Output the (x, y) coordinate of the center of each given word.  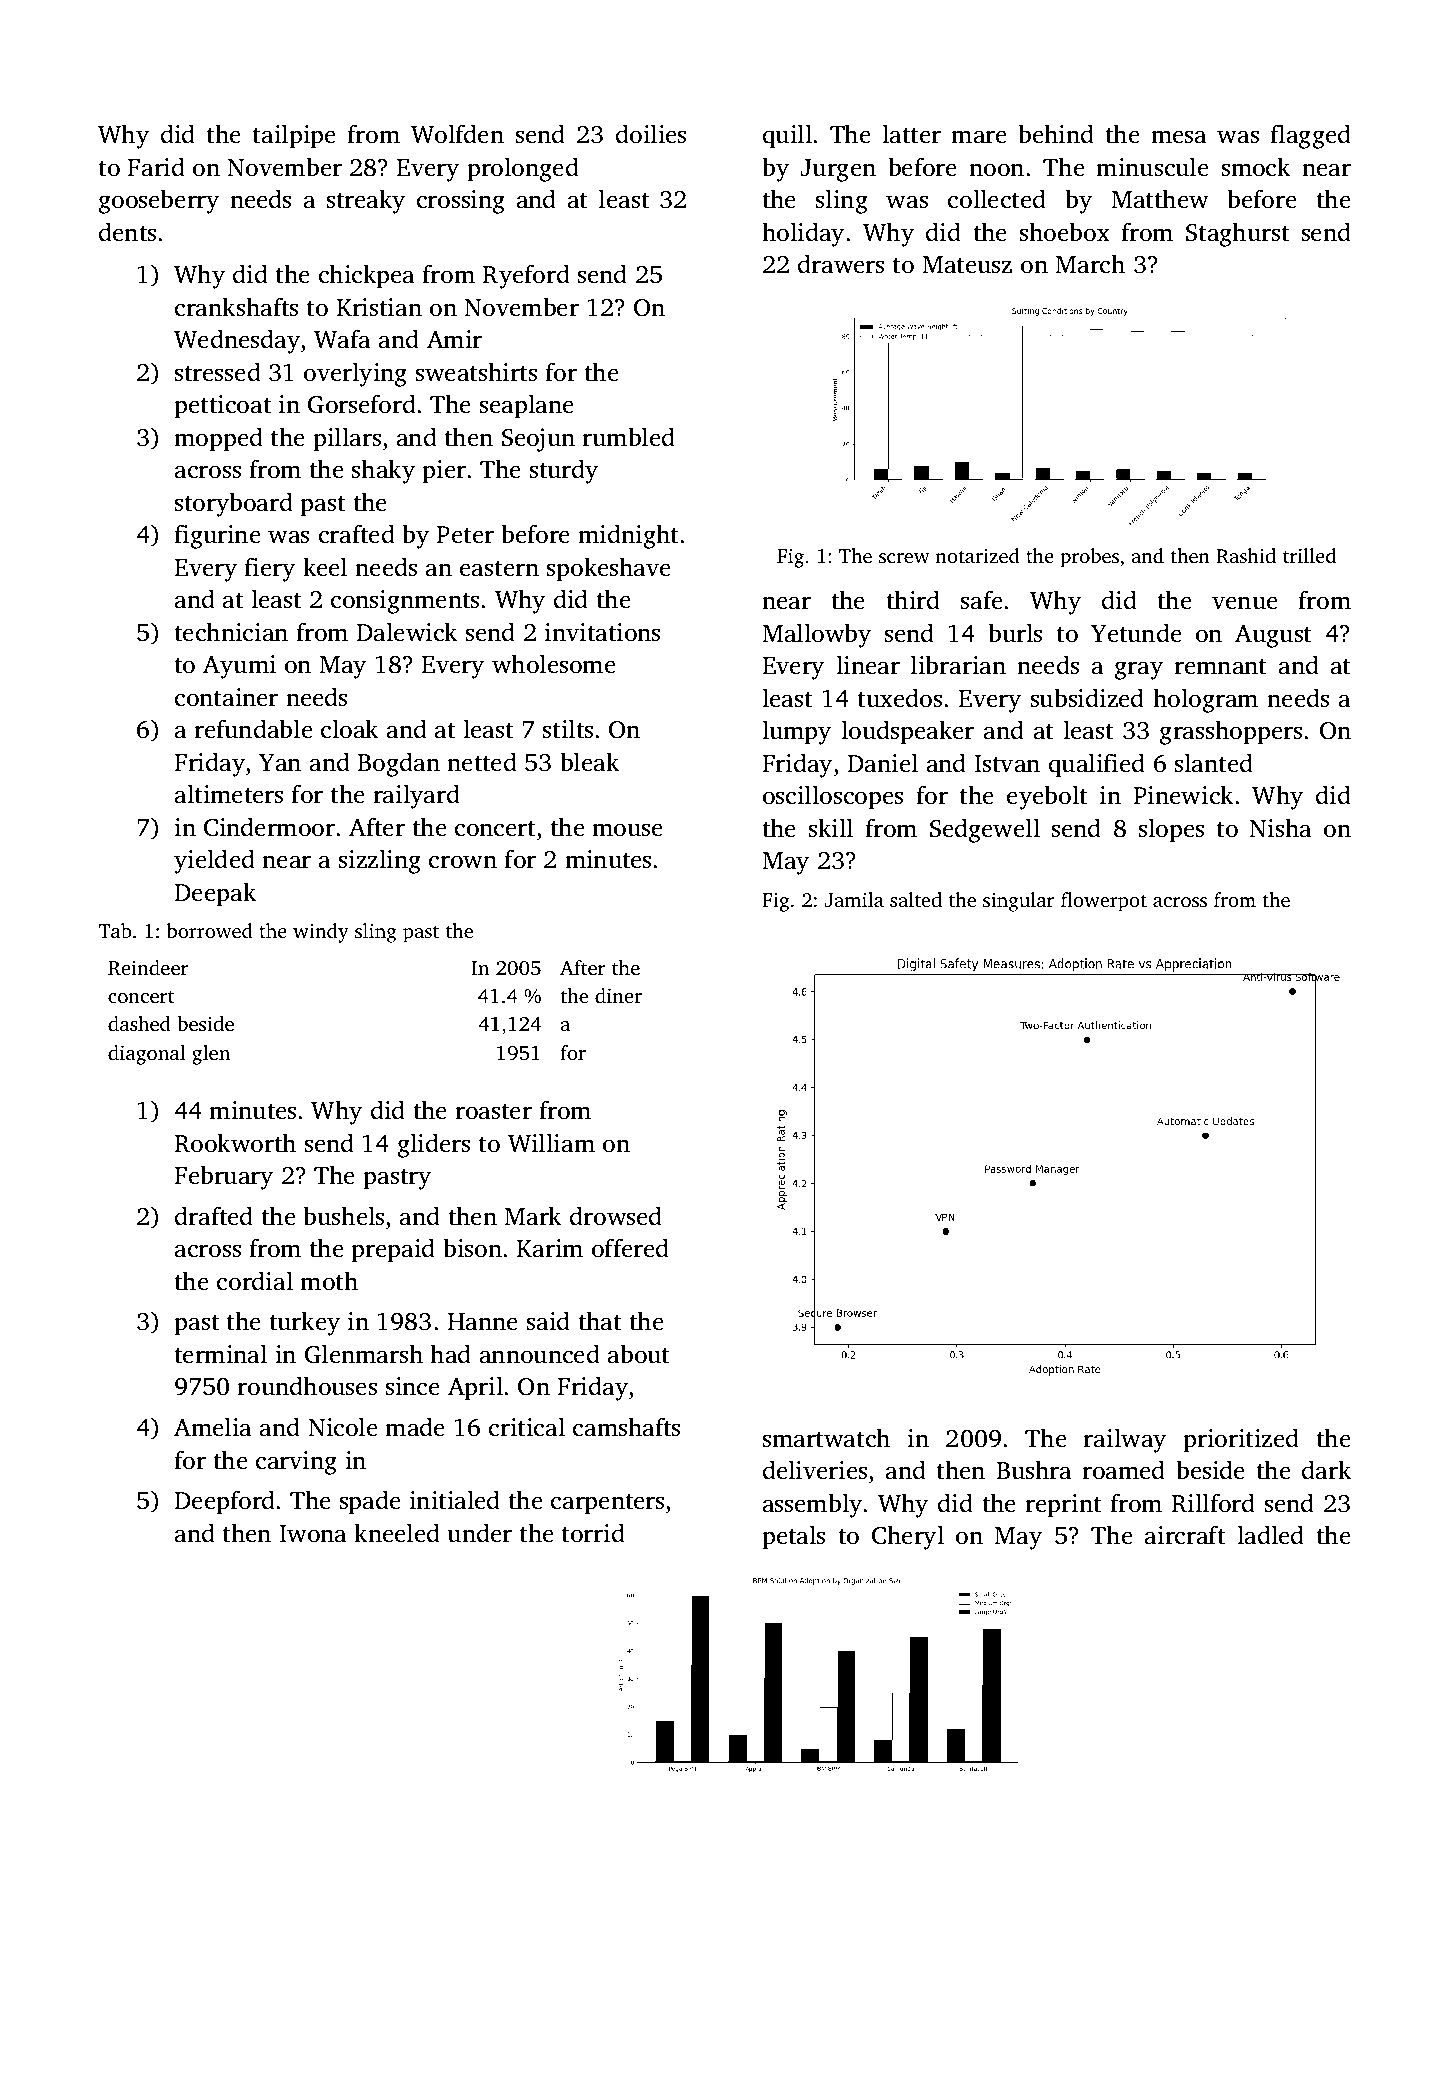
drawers (841, 264)
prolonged (523, 169)
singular (1018, 902)
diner (618, 995)
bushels (343, 1216)
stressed (218, 372)
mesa (1179, 137)
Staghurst (1237, 234)
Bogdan (399, 764)
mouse (627, 830)
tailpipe (294, 136)
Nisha (1280, 828)
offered (630, 1248)
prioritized (1241, 1440)
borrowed (210, 930)
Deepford (225, 1502)
